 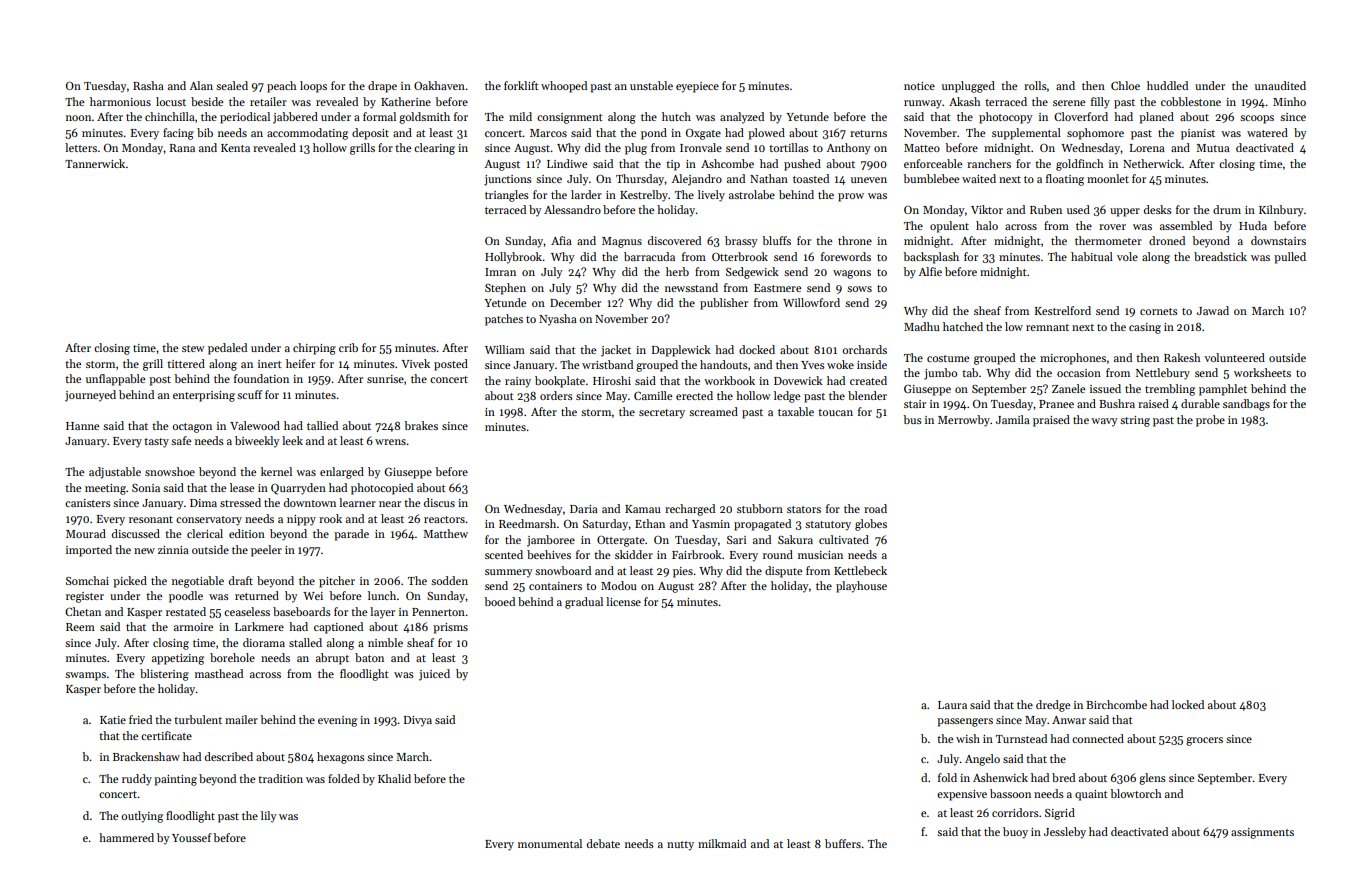 What do you see at coordinates (505, 289) in the page?
I see `Stephen` at bounding box center [505, 289].
